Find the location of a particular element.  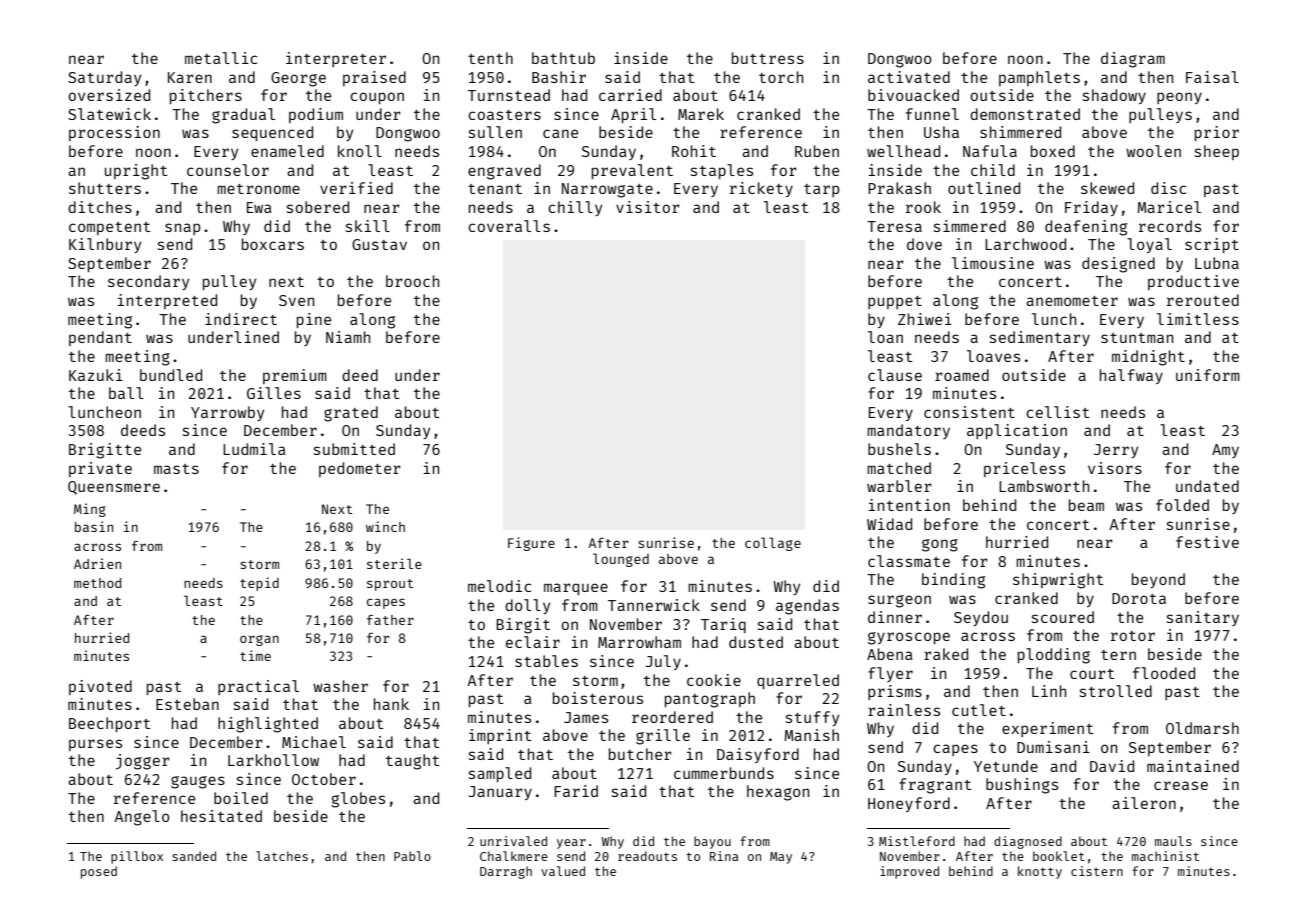

woolen is located at coordinates (1153, 151).
